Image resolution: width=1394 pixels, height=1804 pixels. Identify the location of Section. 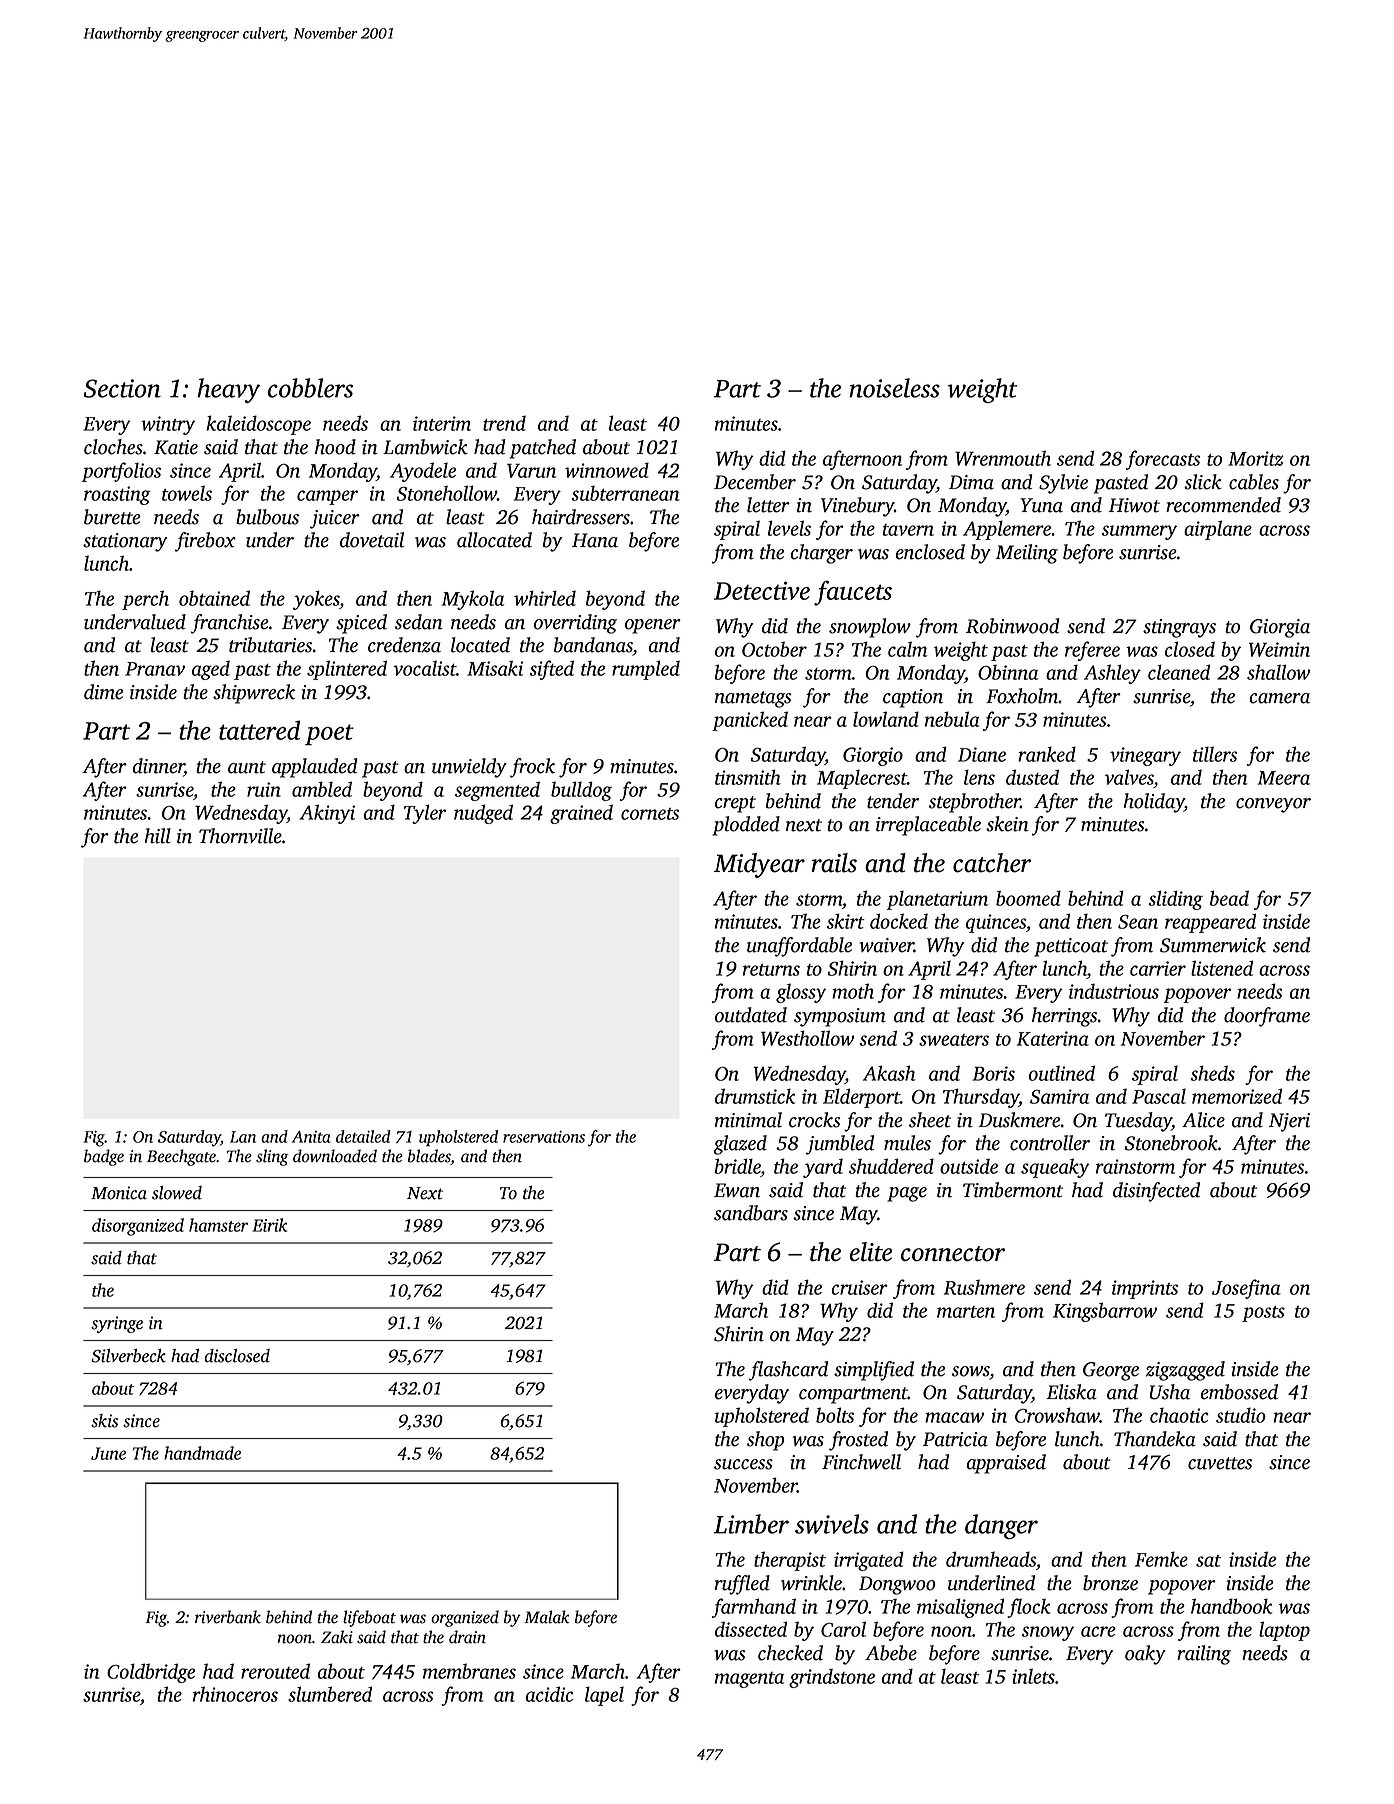
(122, 388).
